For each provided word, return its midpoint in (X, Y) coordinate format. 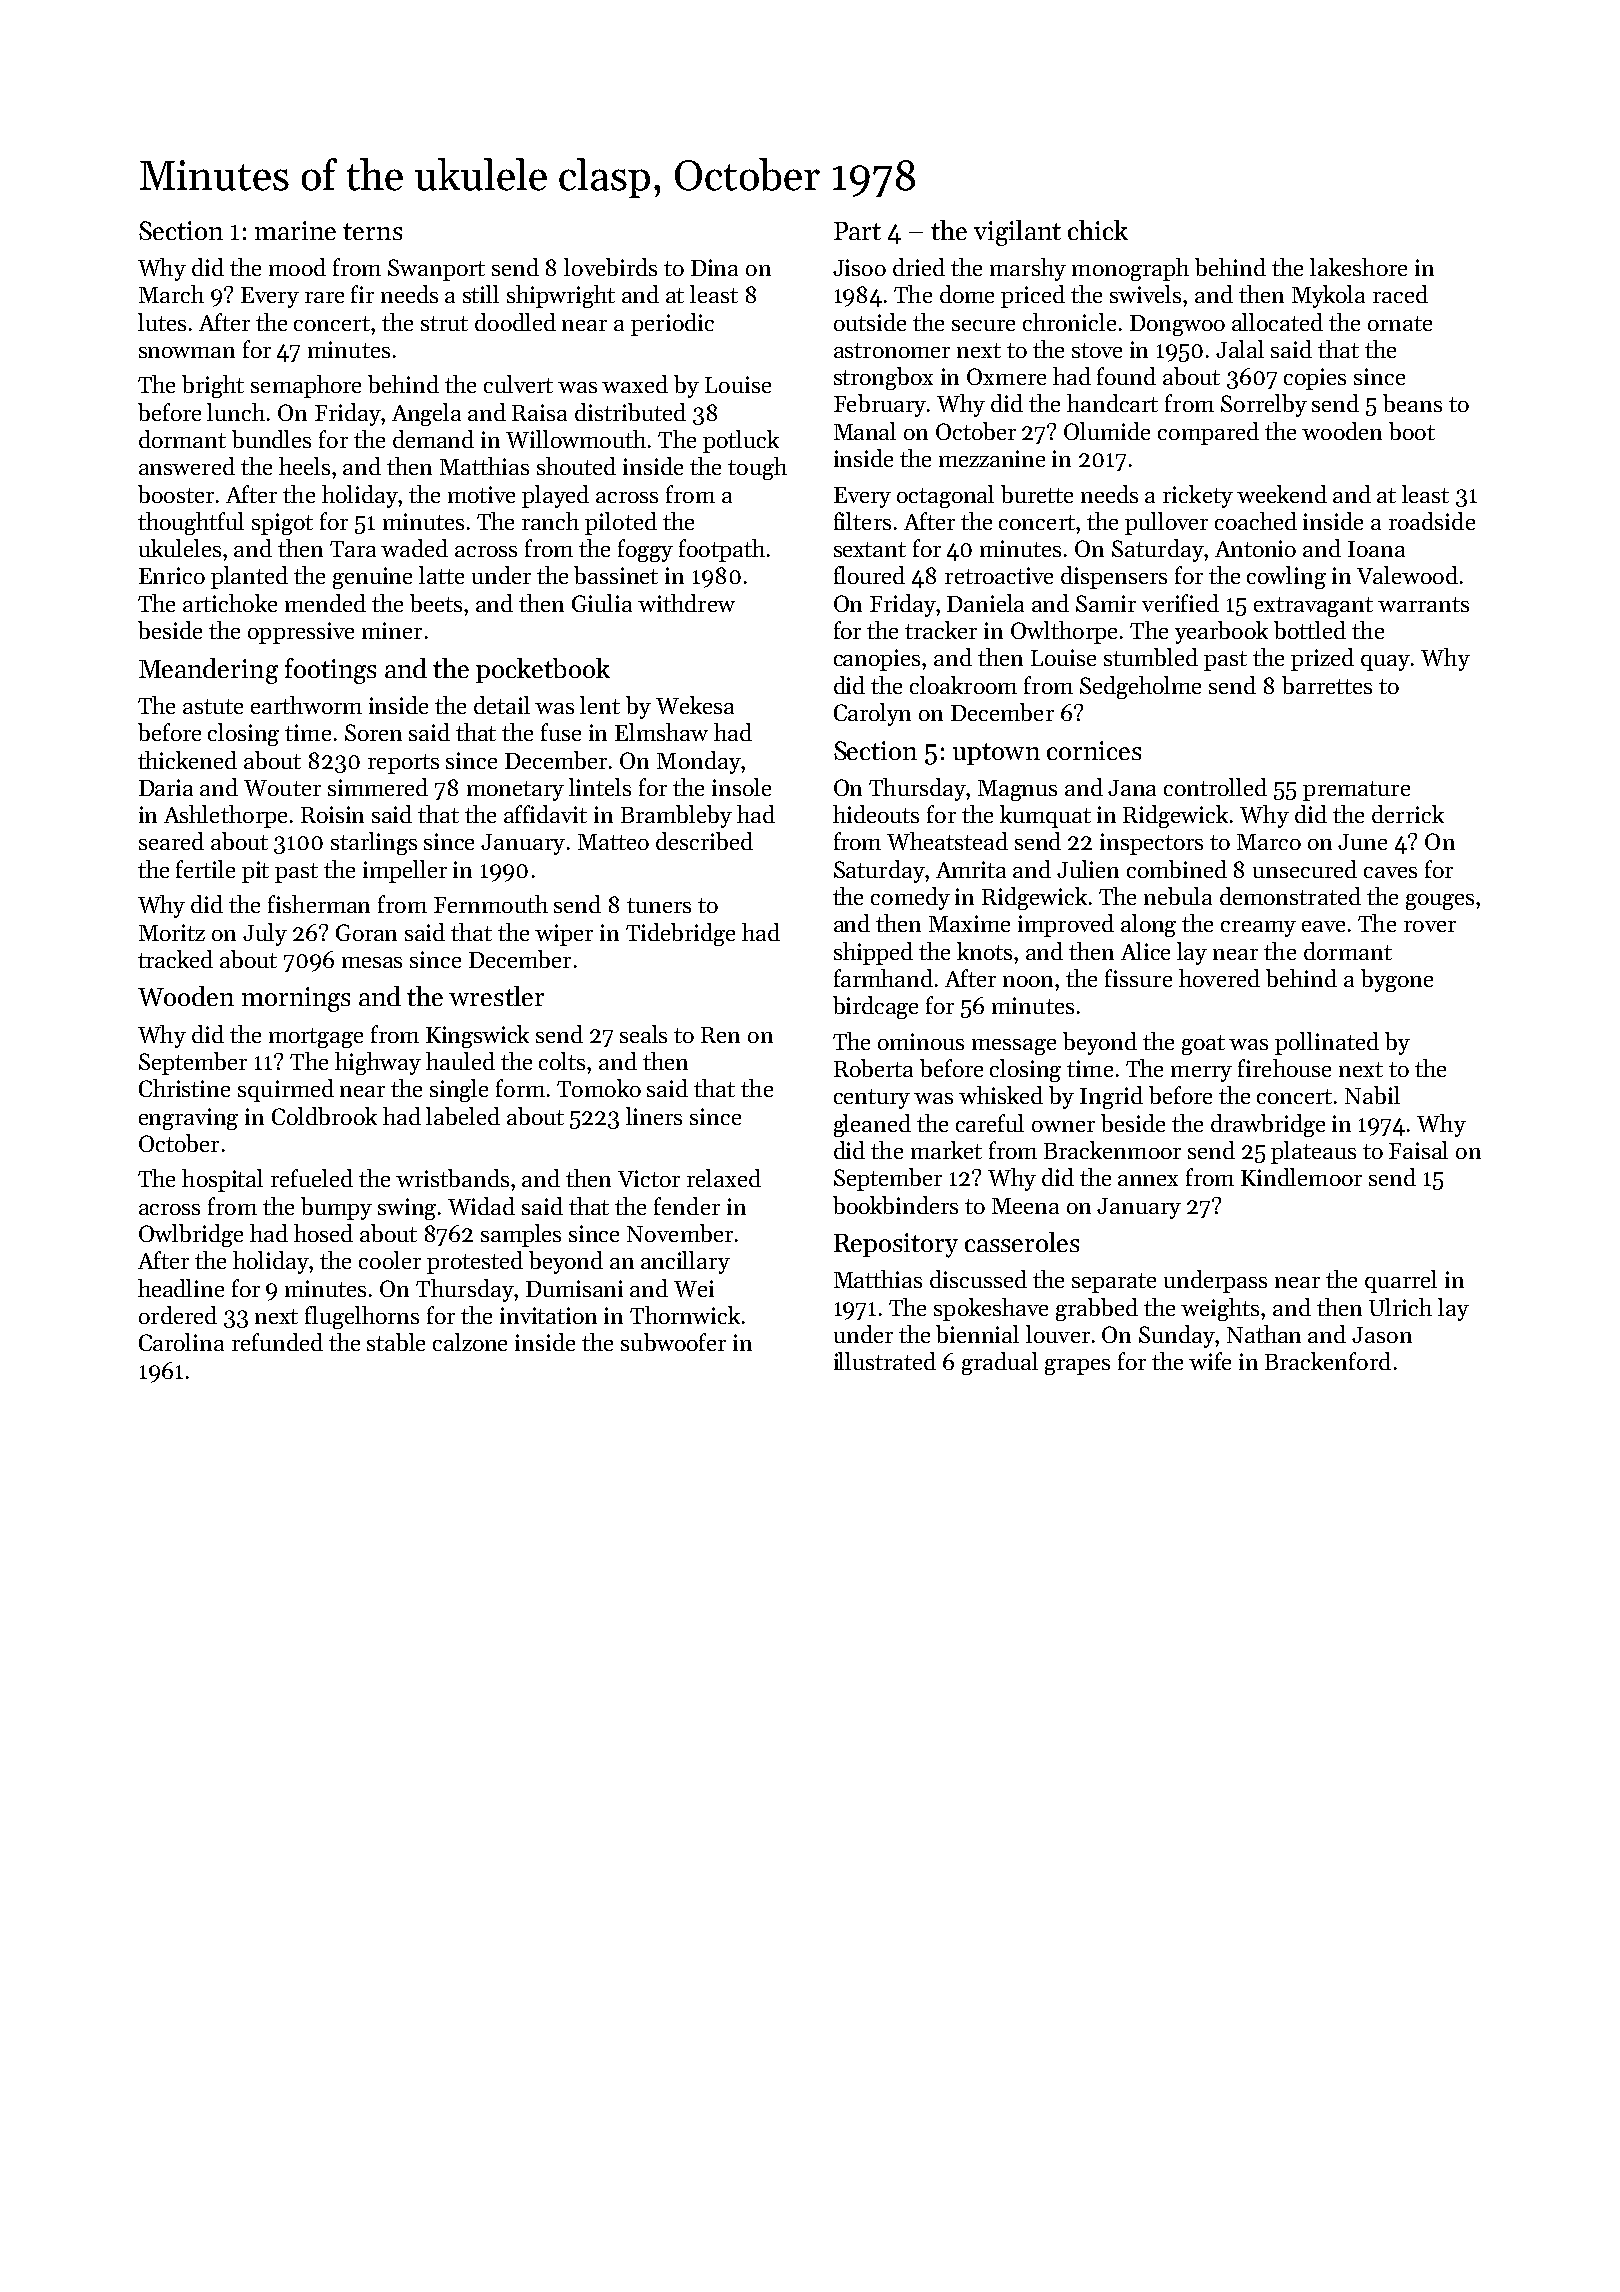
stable (396, 1342)
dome (967, 294)
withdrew (686, 603)
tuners (659, 905)
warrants (1423, 604)
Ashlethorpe (225, 816)
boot (1412, 431)
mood (297, 267)
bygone (1397, 980)
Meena (1025, 1206)
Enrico (172, 575)
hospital (222, 1180)
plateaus (1313, 1152)
